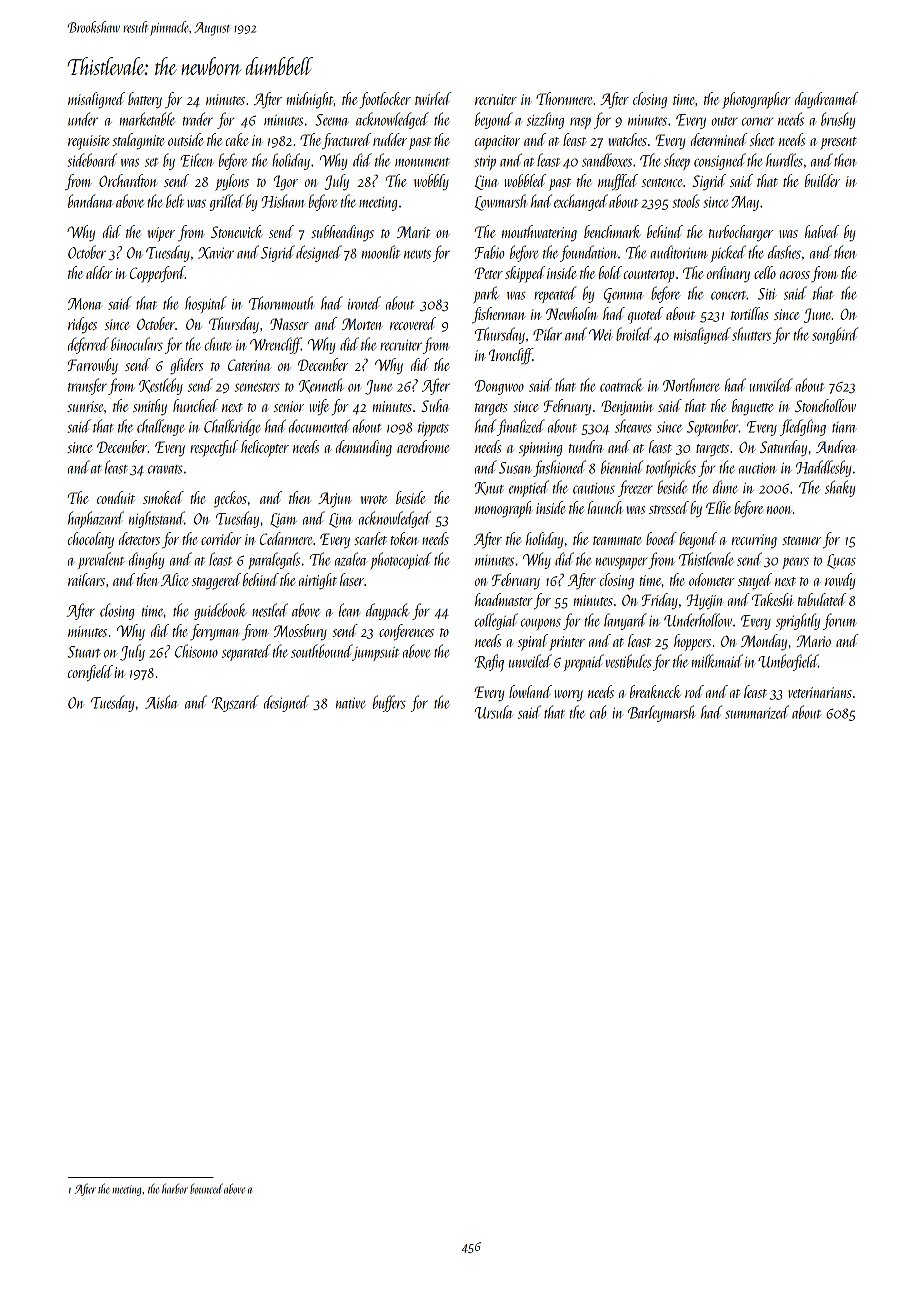  Describe the element at coordinates (206, 1188) in the screenshot. I see `bounced` at that location.
